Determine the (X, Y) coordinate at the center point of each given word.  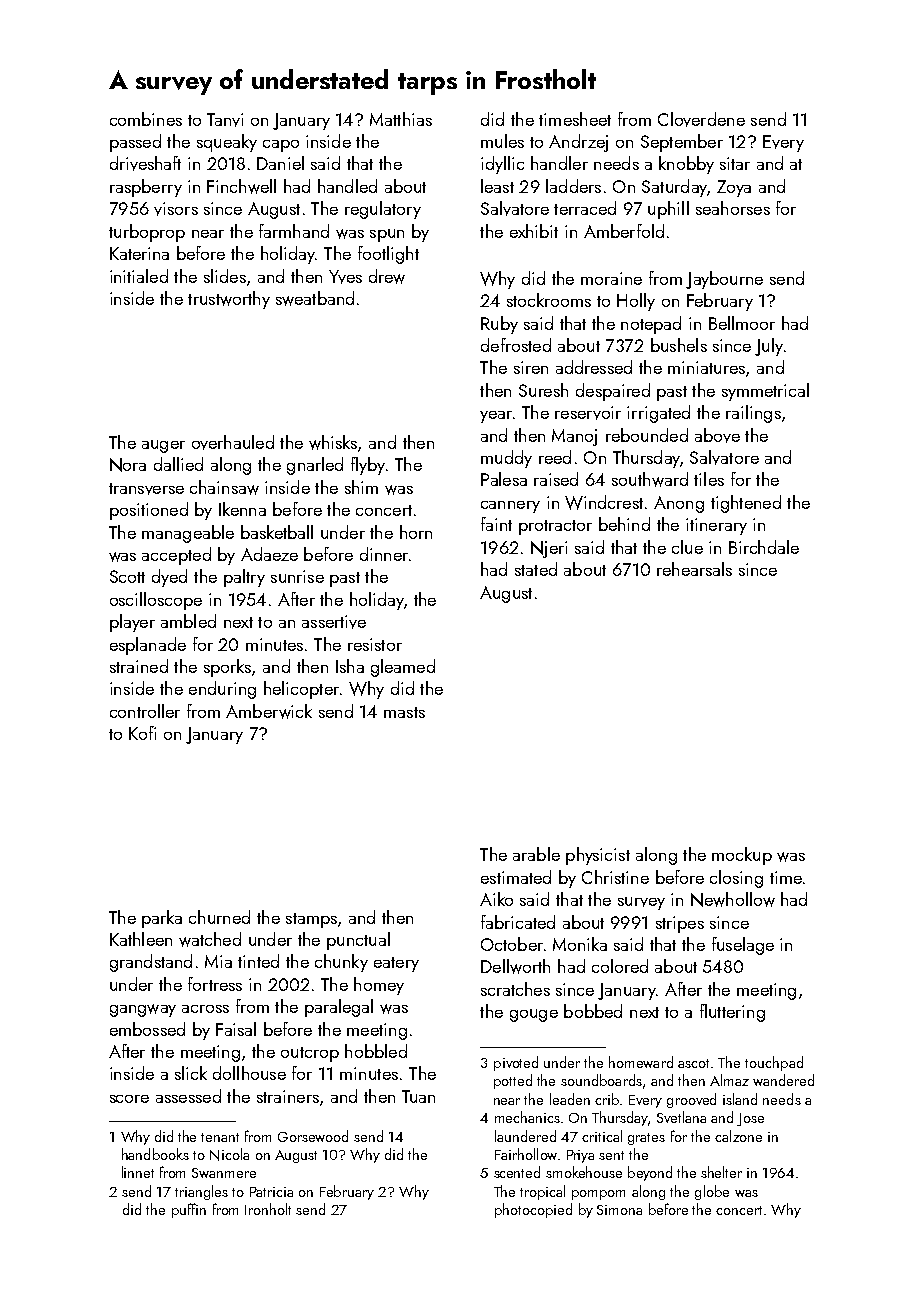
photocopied (533, 1210)
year (496, 417)
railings (753, 414)
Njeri (549, 549)
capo (281, 146)
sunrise (297, 576)
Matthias (401, 119)
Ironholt (268, 1209)
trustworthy (229, 300)
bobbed (593, 1011)
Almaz (729, 1080)
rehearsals (694, 569)
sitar (735, 163)
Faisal (236, 1029)
